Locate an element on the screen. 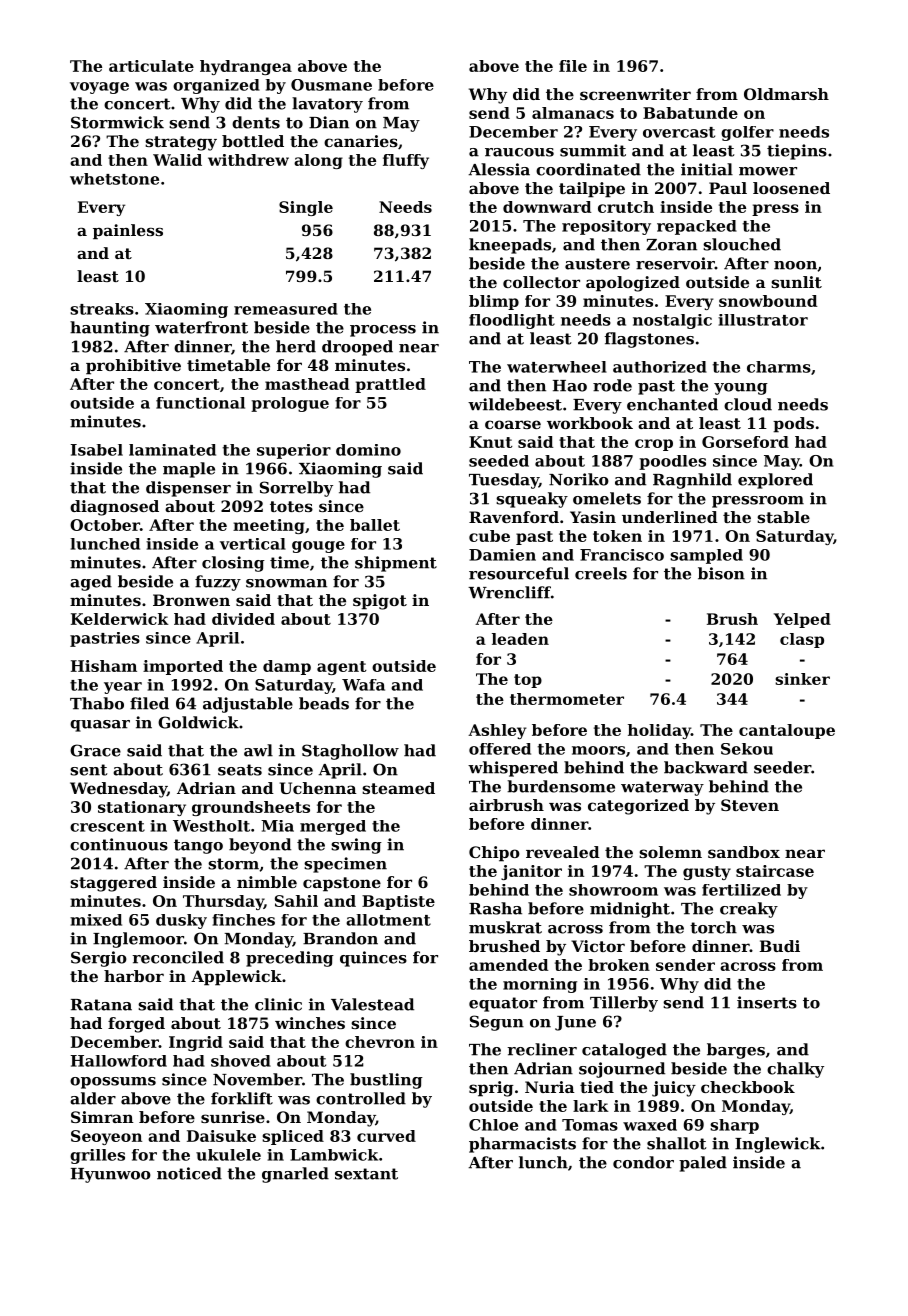 The height and width of the screenshot is (1316, 908). gnarled is located at coordinates (295, 1175).
